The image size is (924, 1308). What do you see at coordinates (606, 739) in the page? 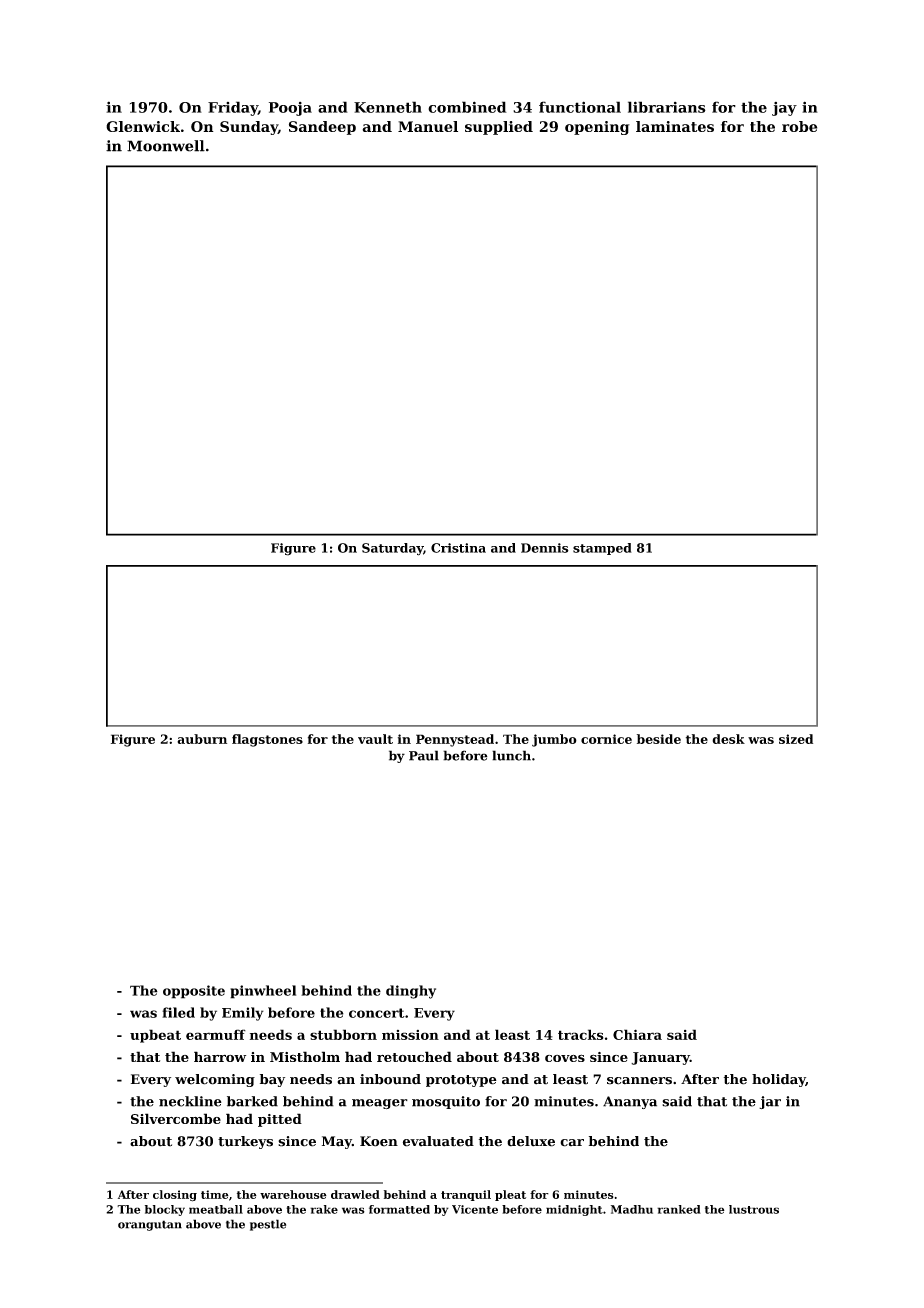
I see `cornice` at bounding box center [606, 739].
